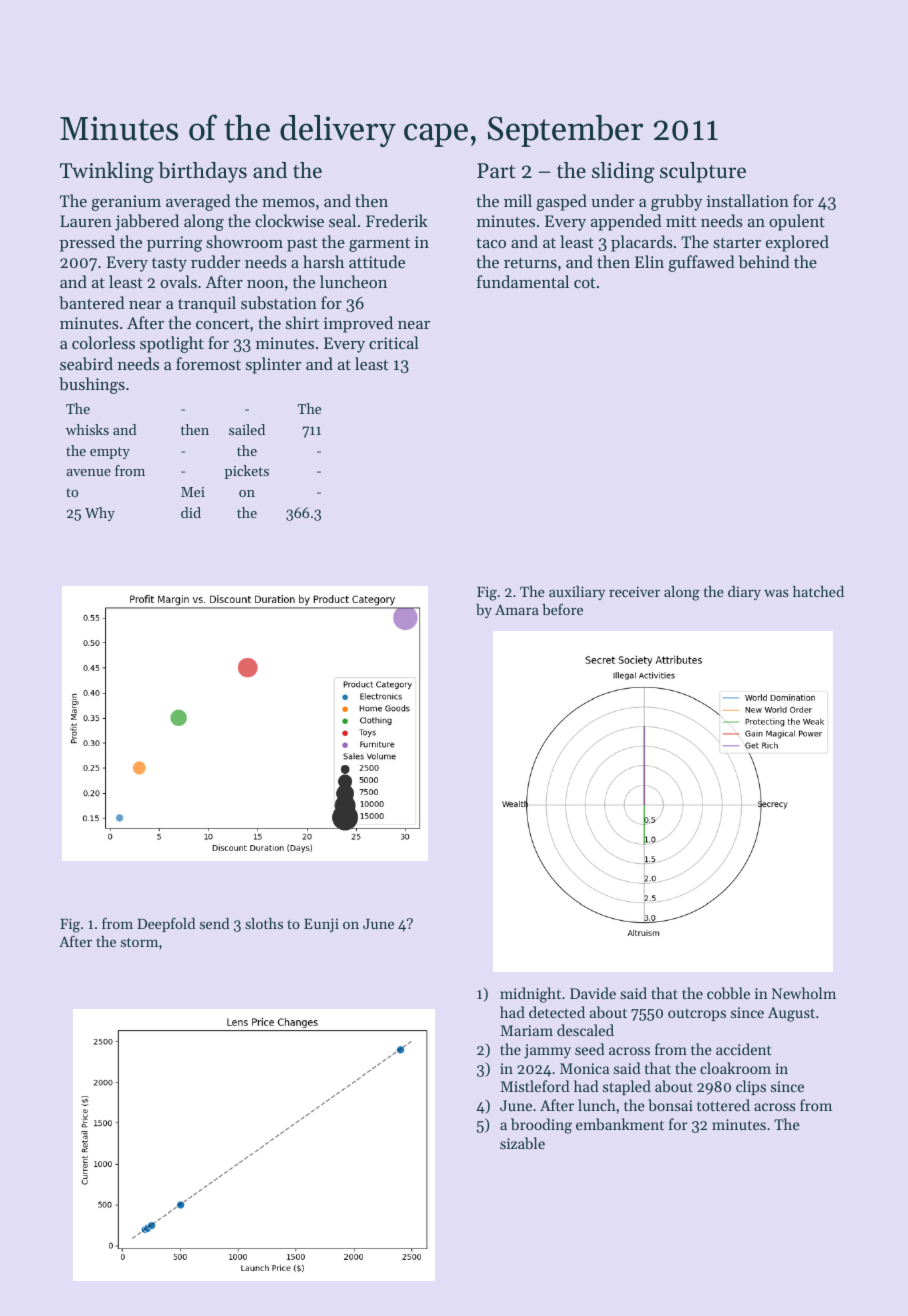 Image resolution: width=908 pixels, height=1316 pixels. I want to click on Elin, so click(649, 261).
